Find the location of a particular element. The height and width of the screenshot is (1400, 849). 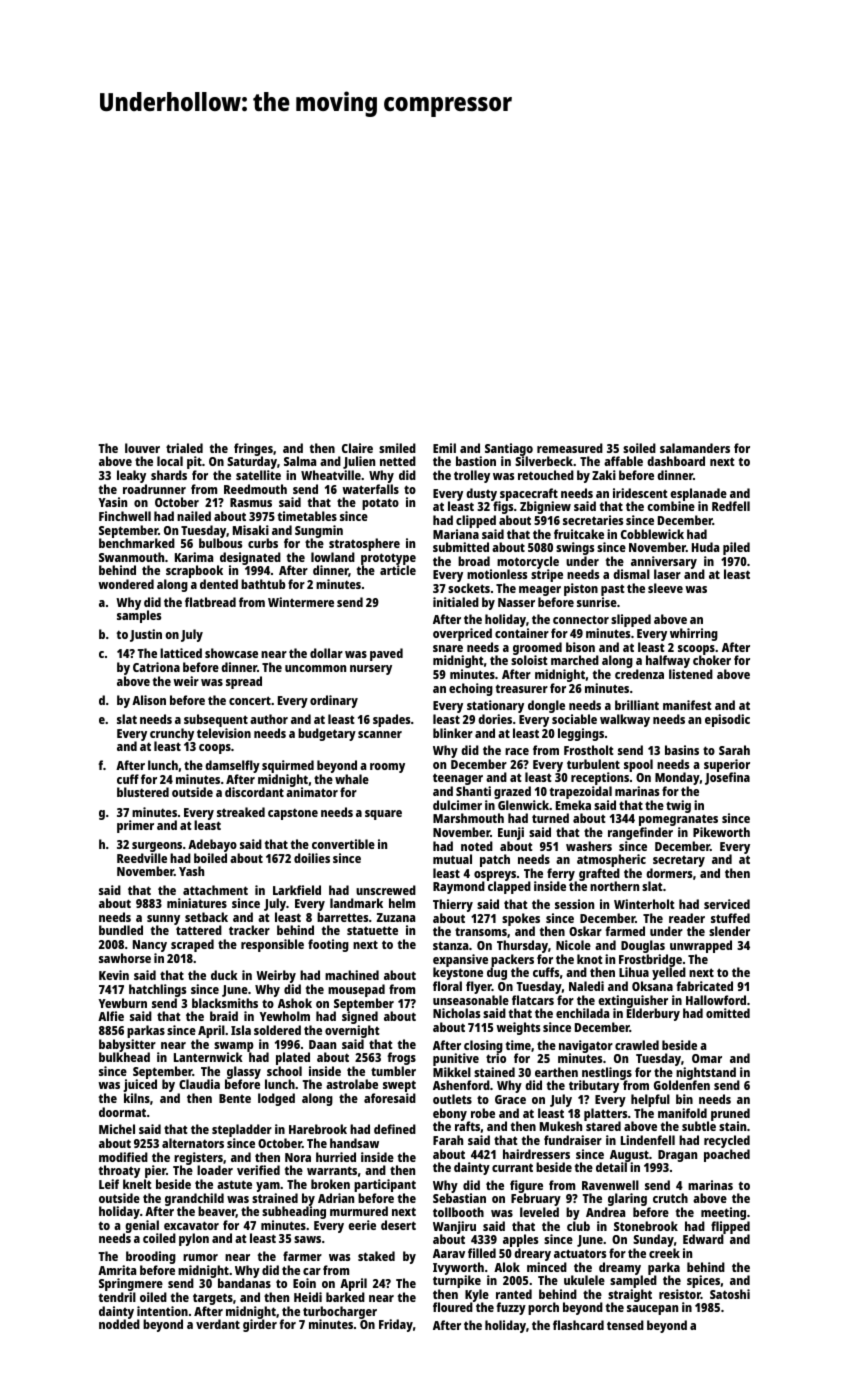

flatcars is located at coordinates (533, 1000).
